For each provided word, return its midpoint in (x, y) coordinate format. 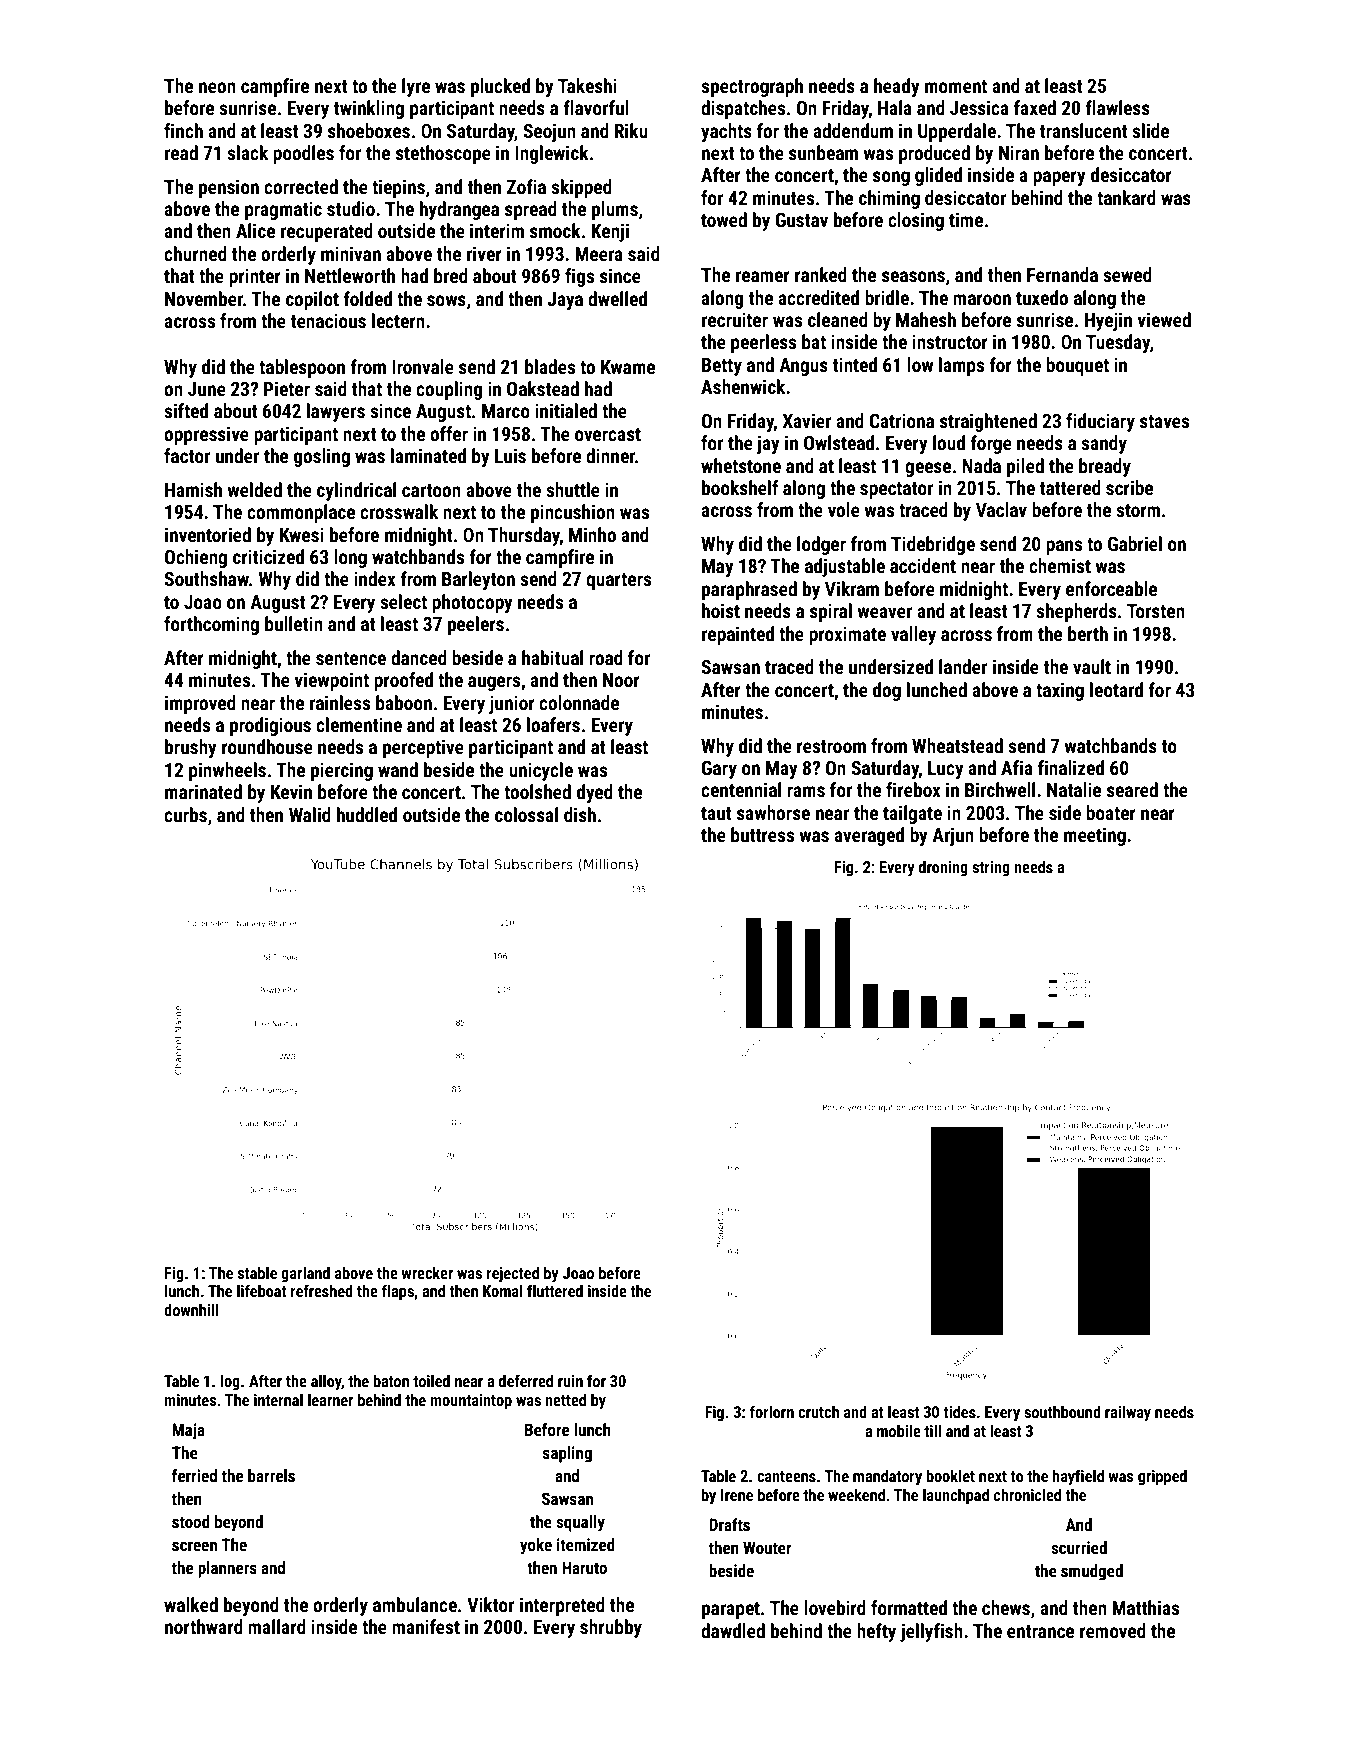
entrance (1040, 1631)
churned (195, 253)
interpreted (562, 1606)
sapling (567, 1454)
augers (494, 683)
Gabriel (1135, 543)
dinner (610, 455)
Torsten (1156, 611)
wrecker (427, 1272)
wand (398, 769)
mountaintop (471, 1402)
